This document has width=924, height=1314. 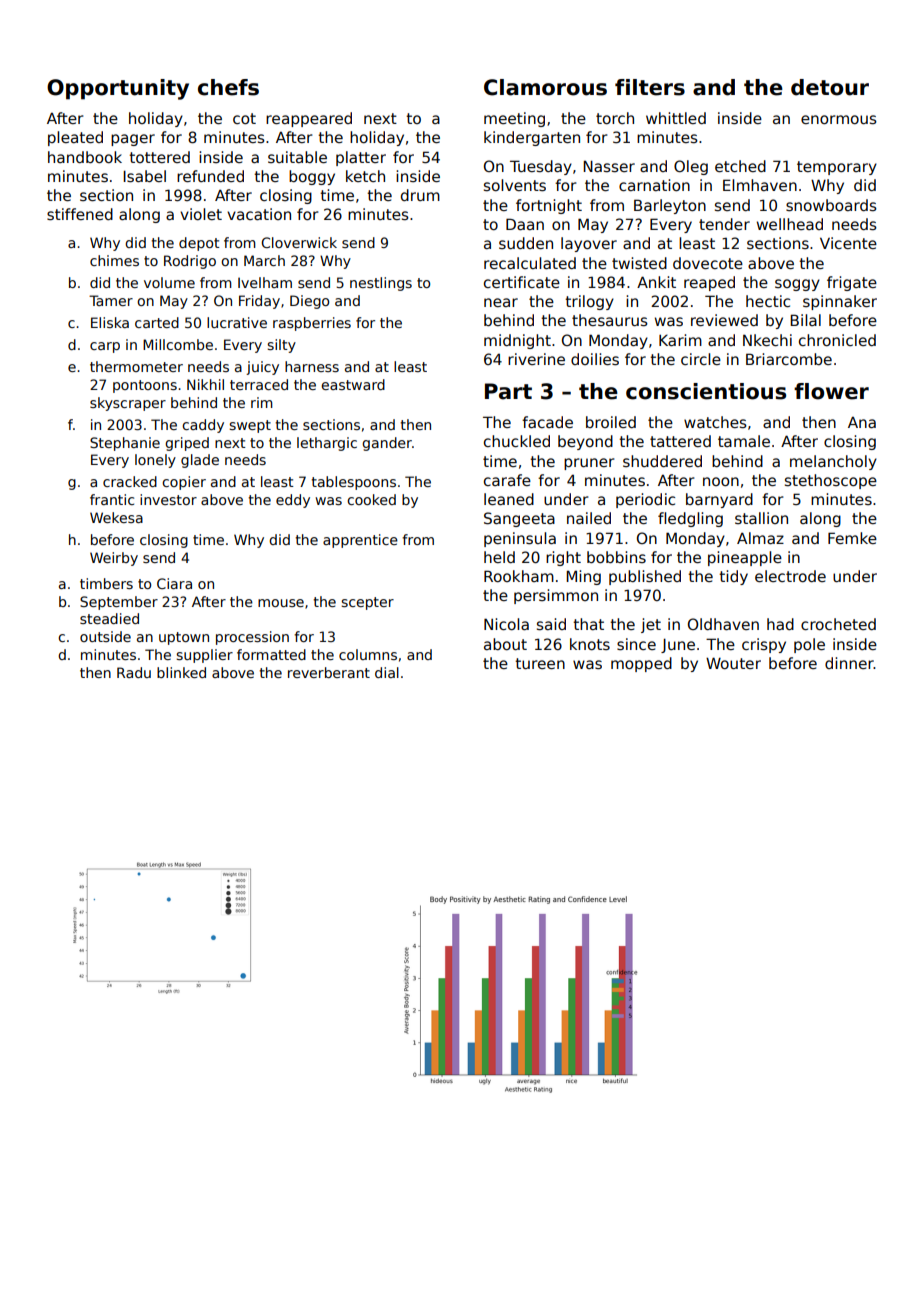 What do you see at coordinates (862, 422) in the document?
I see `Ana` at bounding box center [862, 422].
